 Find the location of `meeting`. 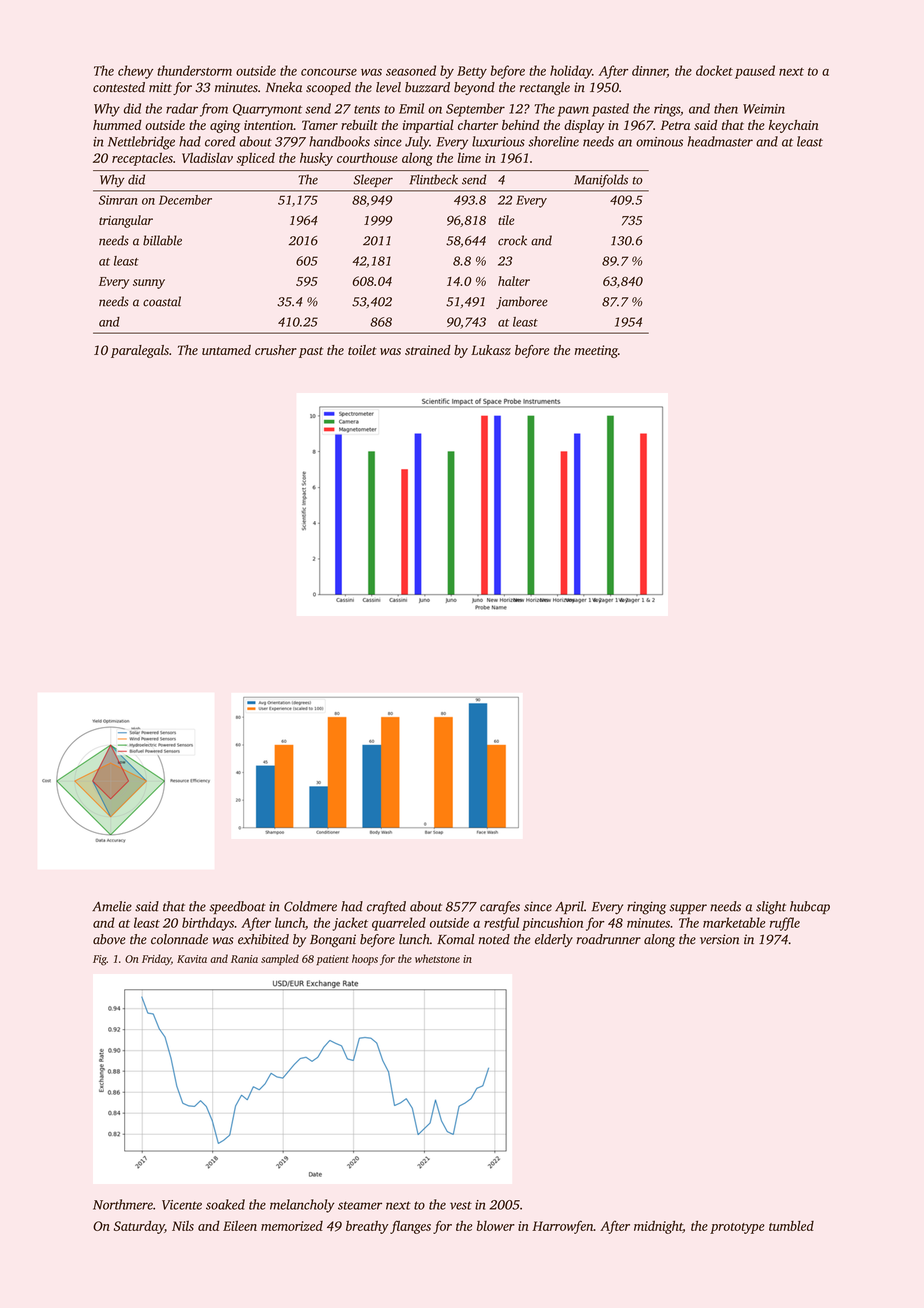

meeting is located at coordinates (596, 351).
